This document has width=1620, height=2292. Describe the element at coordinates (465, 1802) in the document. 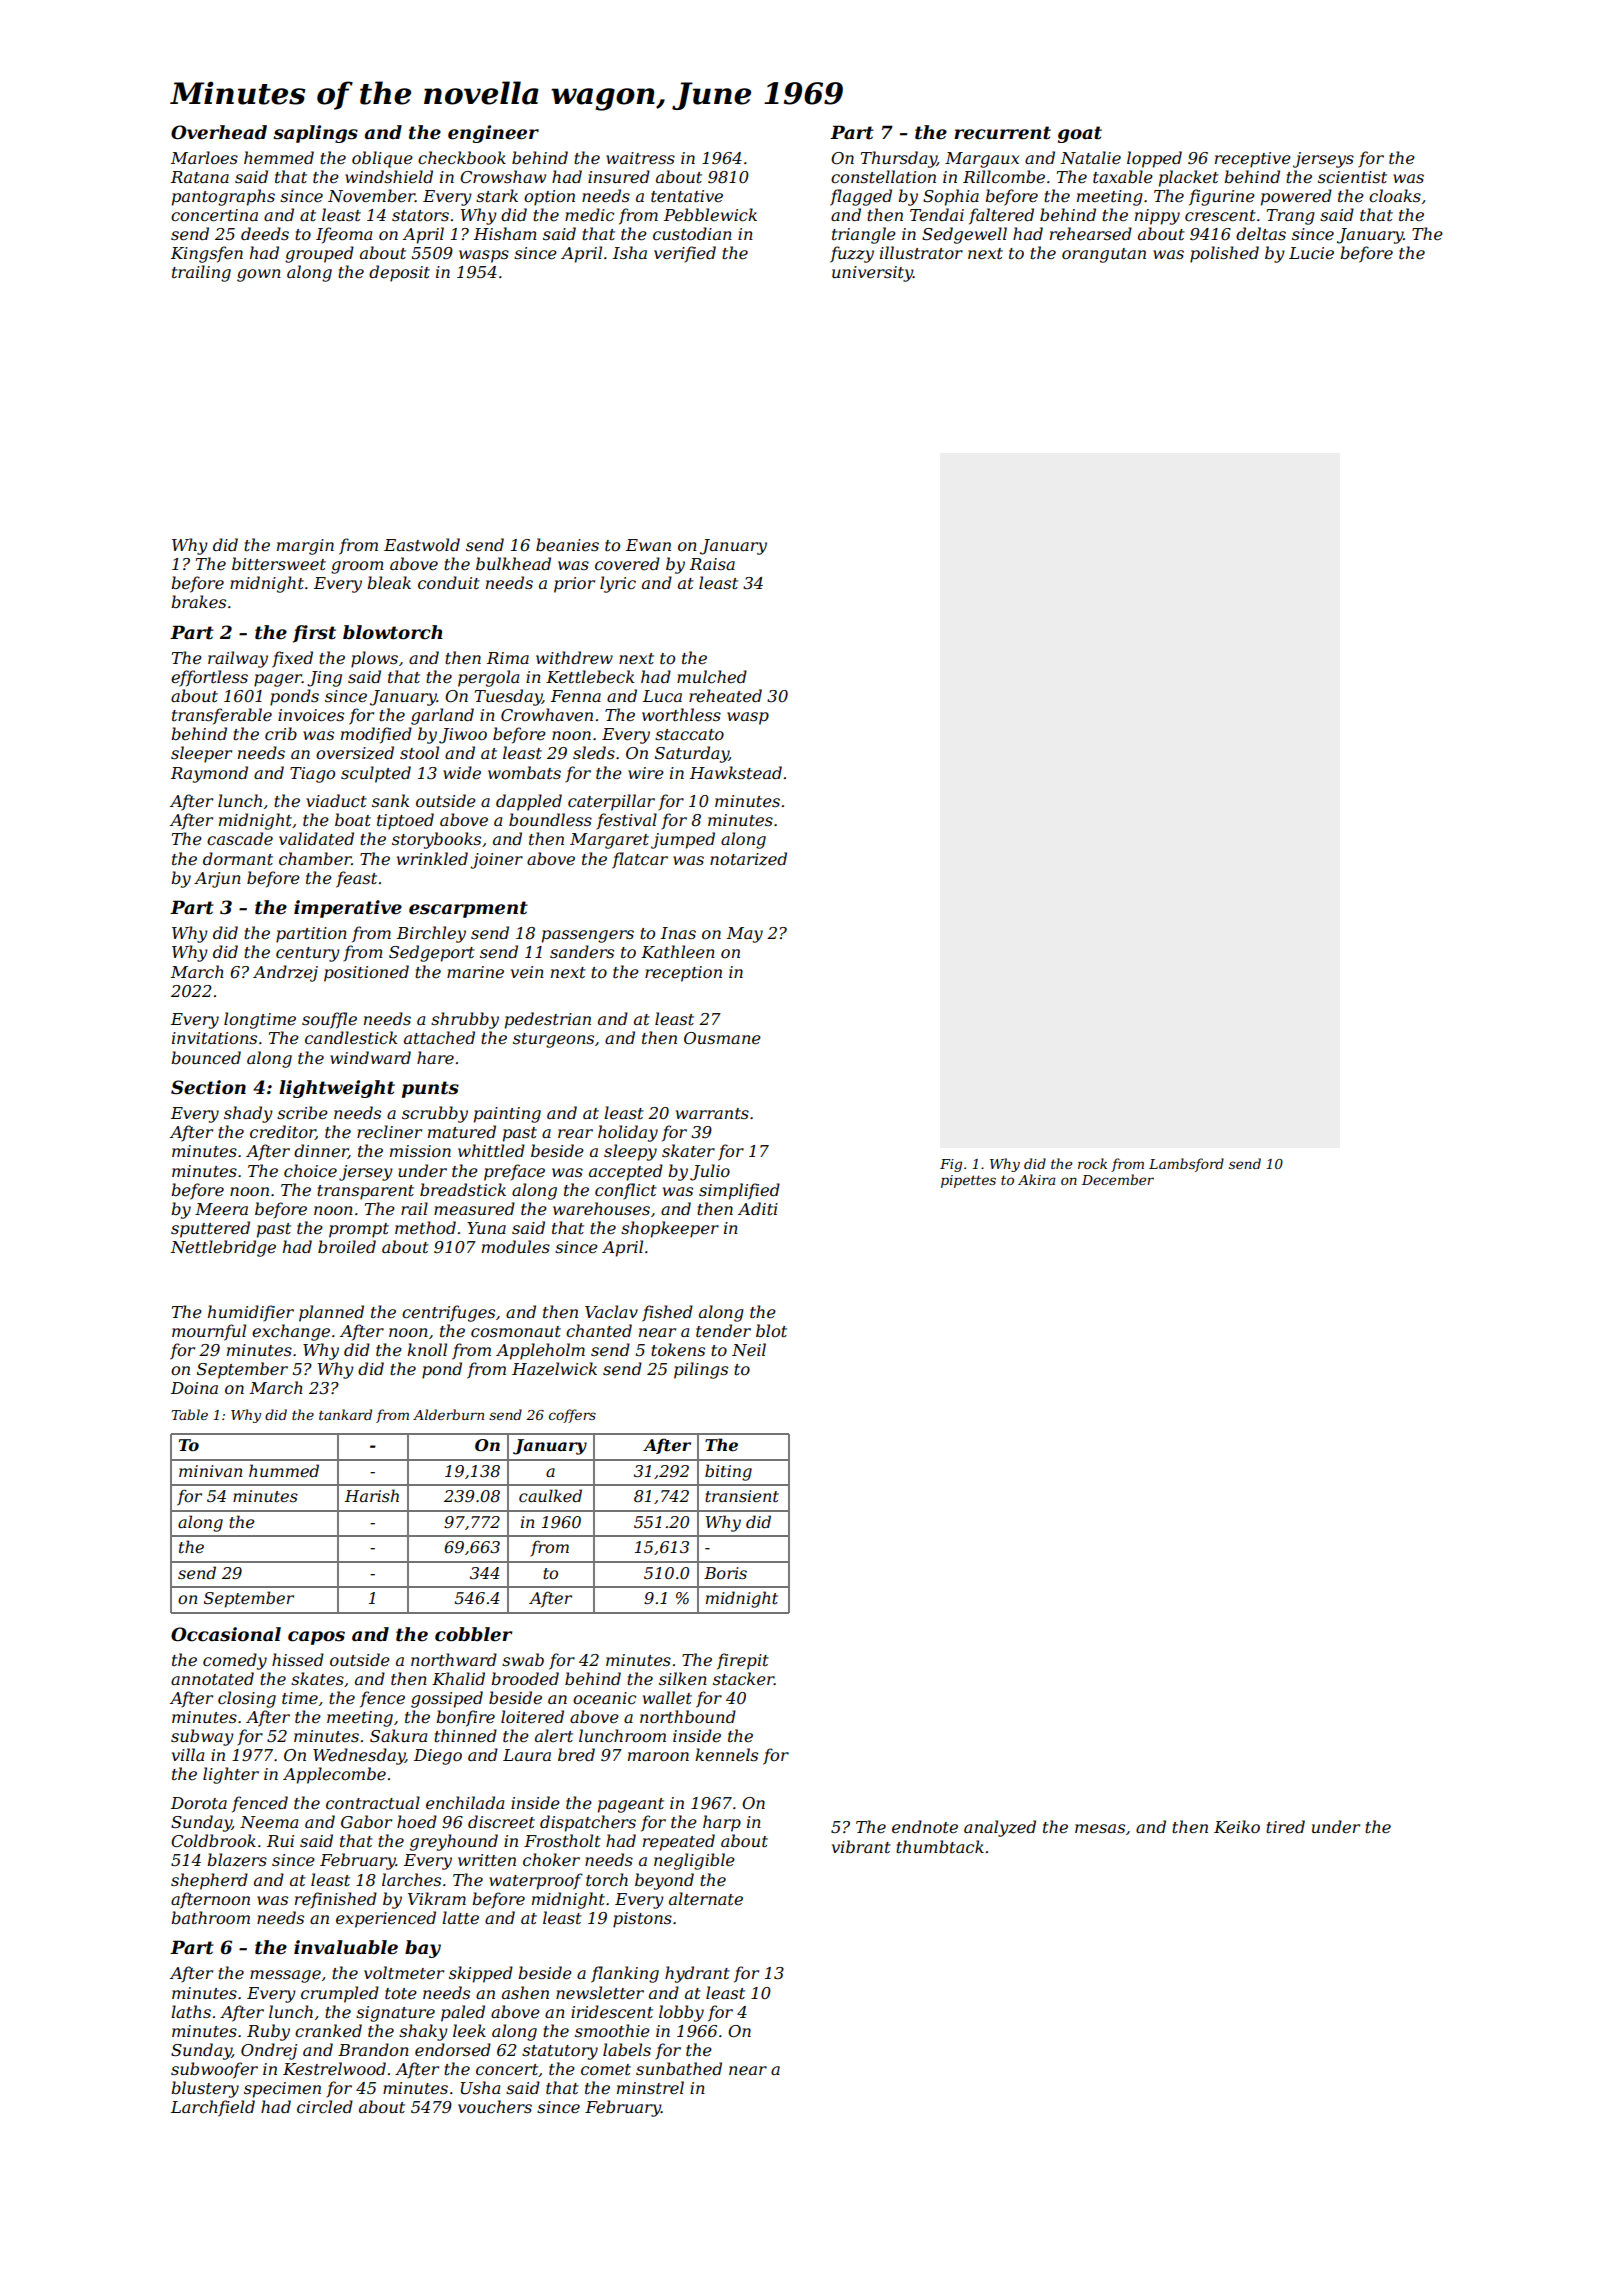

I see `enchilada` at that location.
